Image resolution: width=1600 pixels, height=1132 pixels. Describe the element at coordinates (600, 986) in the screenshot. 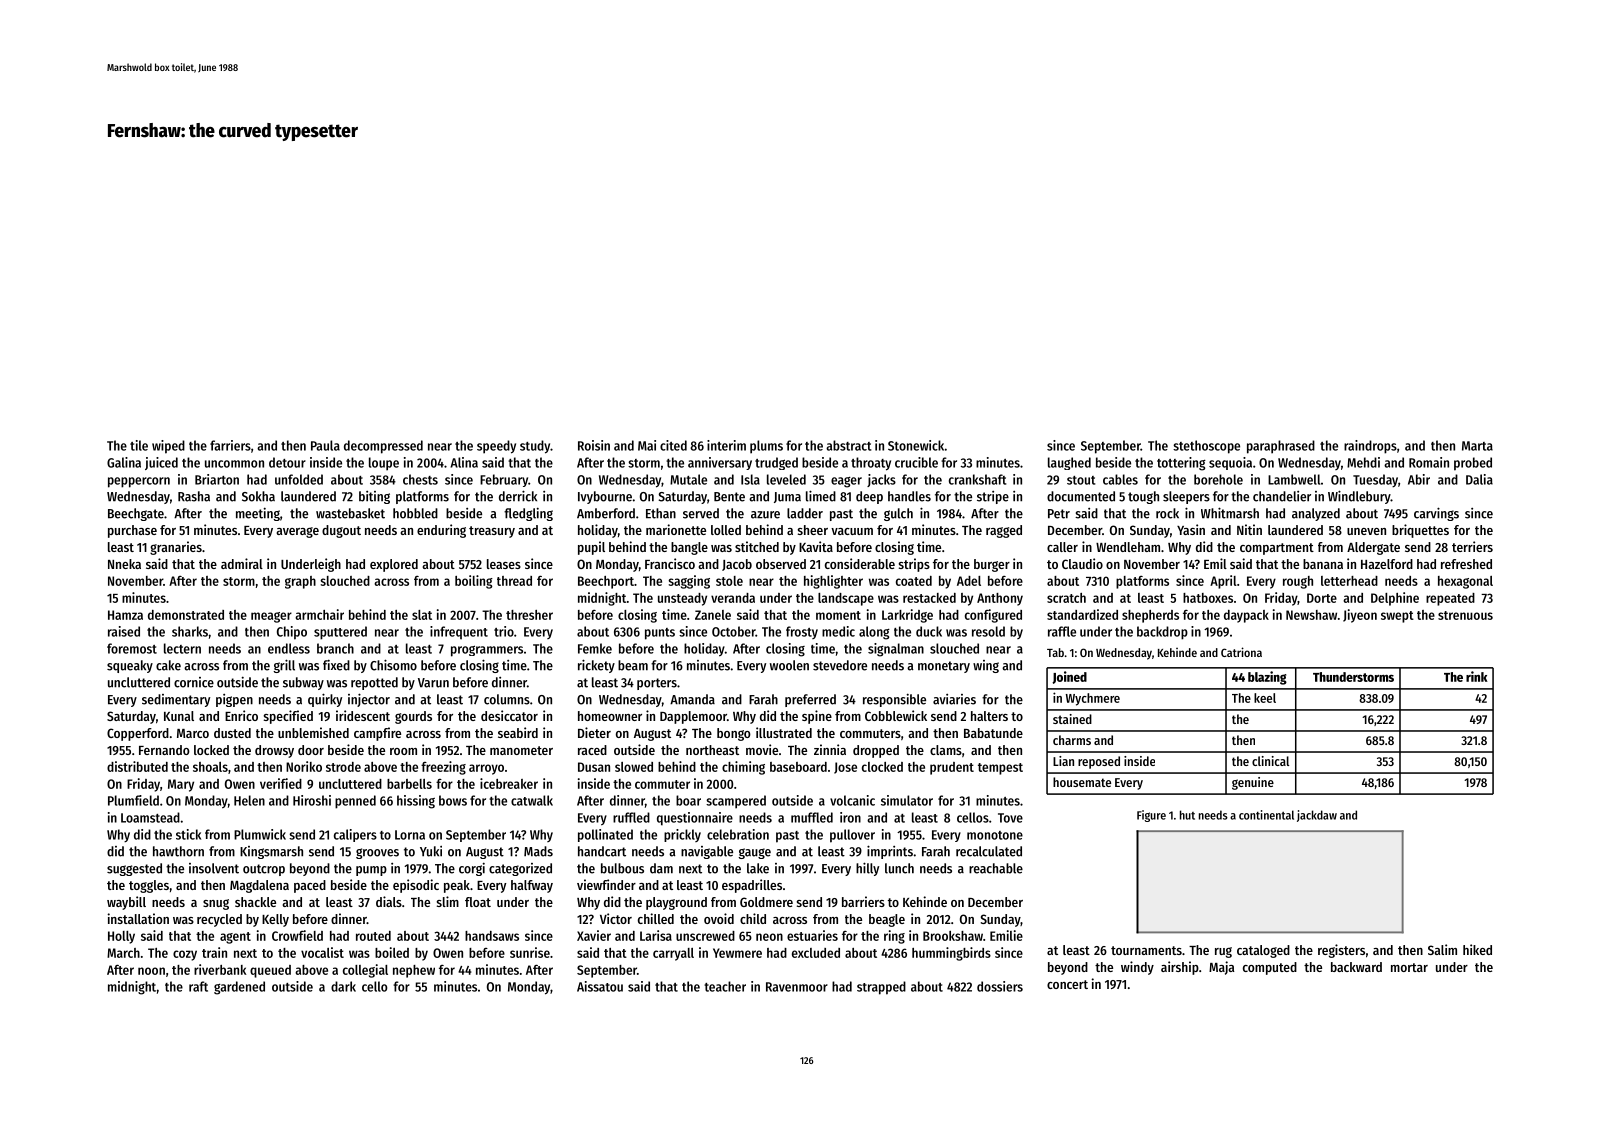

I see `Aissatou` at that location.
